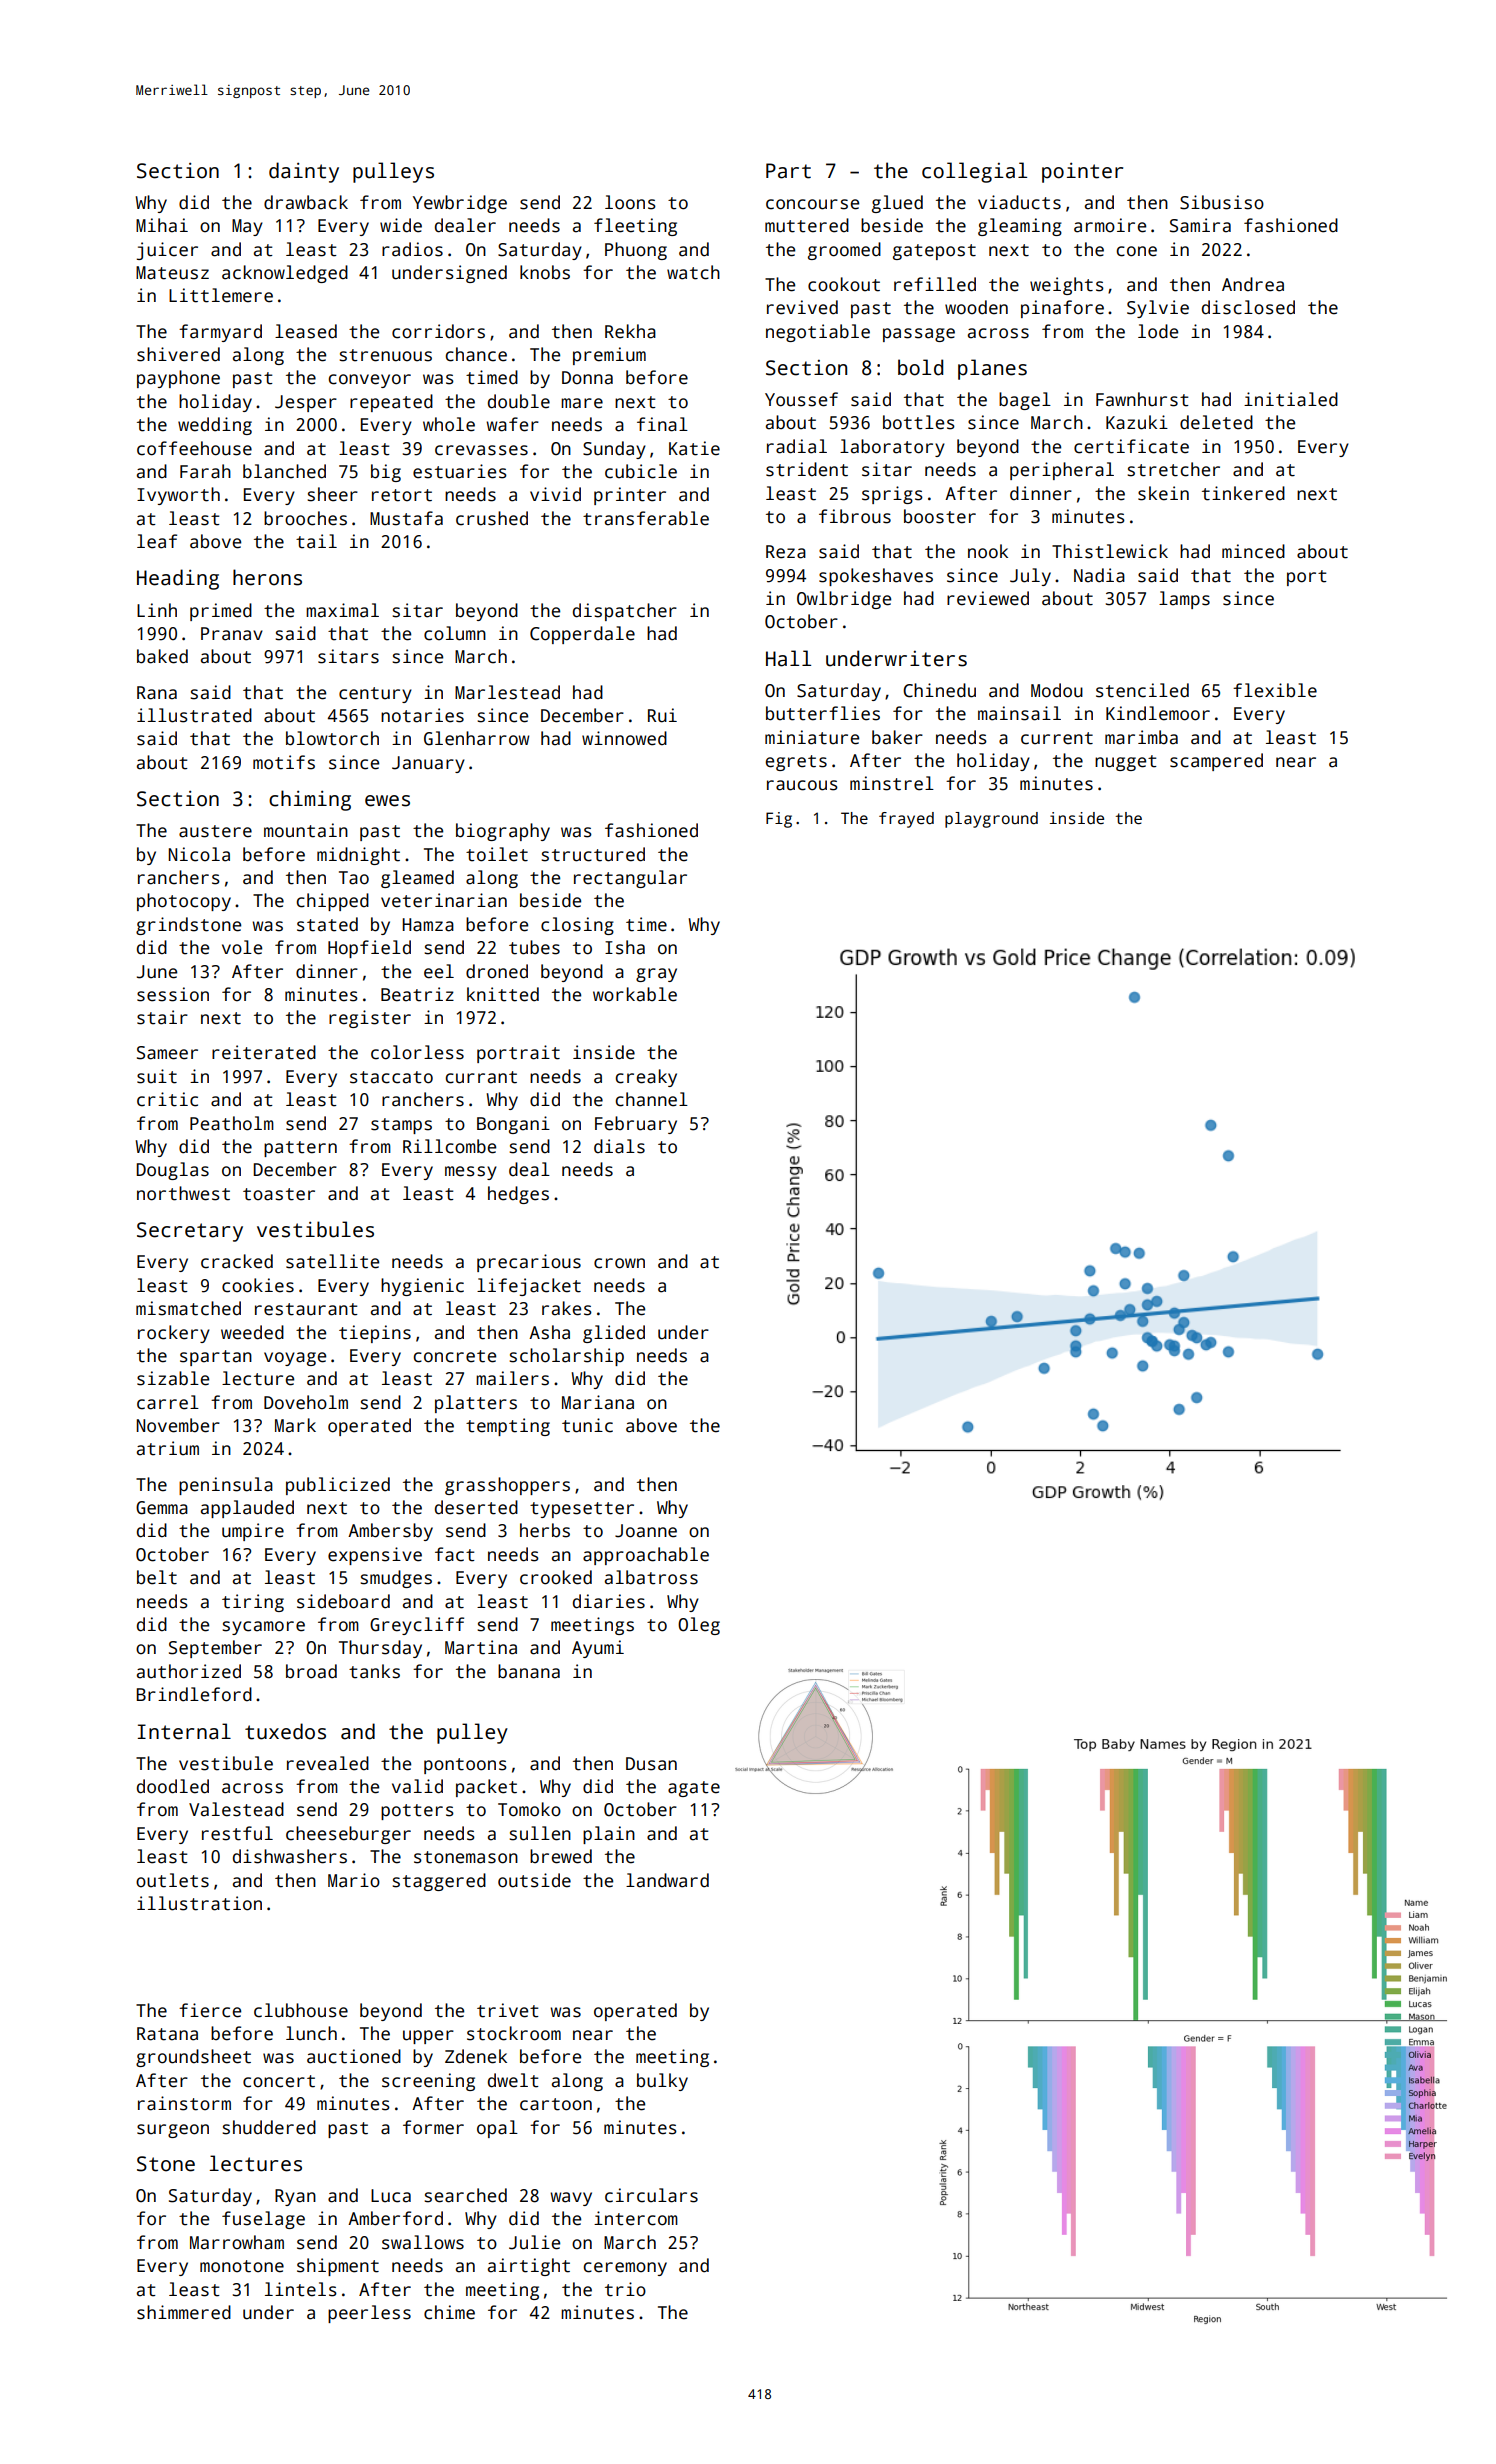 The width and height of the image is (1496, 2464). Describe the element at coordinates (269, 2127) in the image. I see `shuddered` at that location.
